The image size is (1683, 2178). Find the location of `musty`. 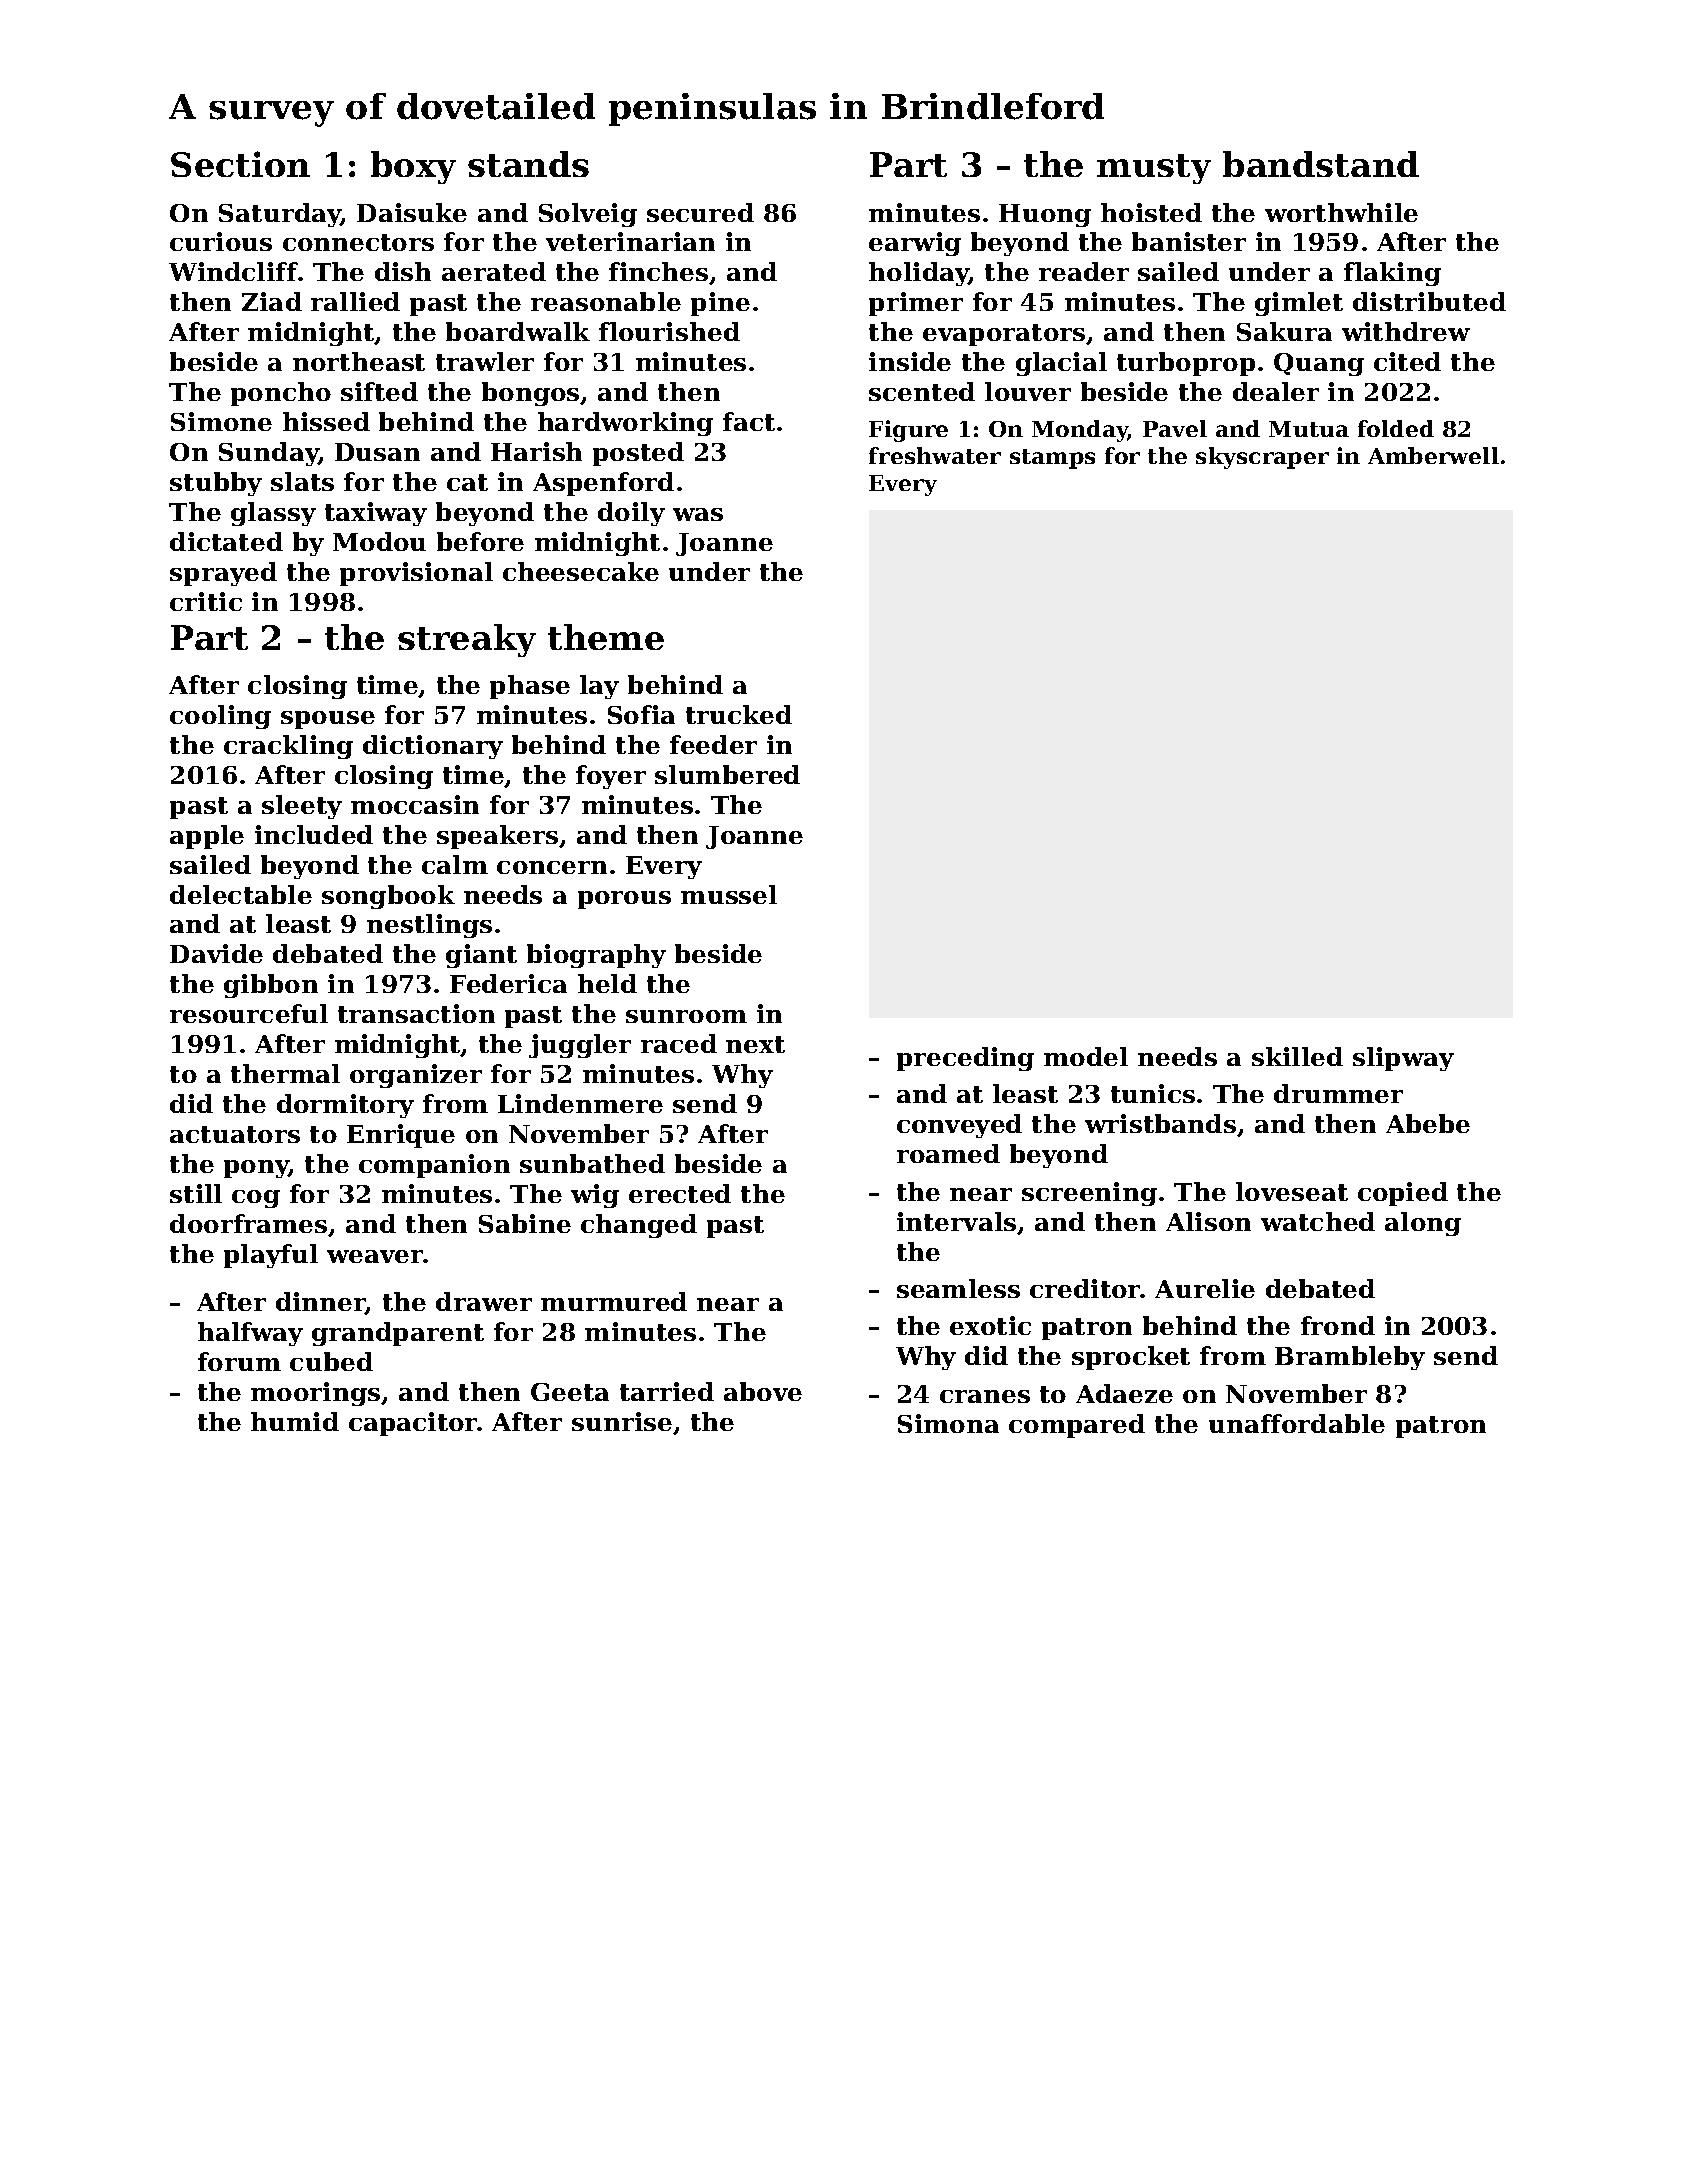

musty is located at coordinates (1154, 169).
